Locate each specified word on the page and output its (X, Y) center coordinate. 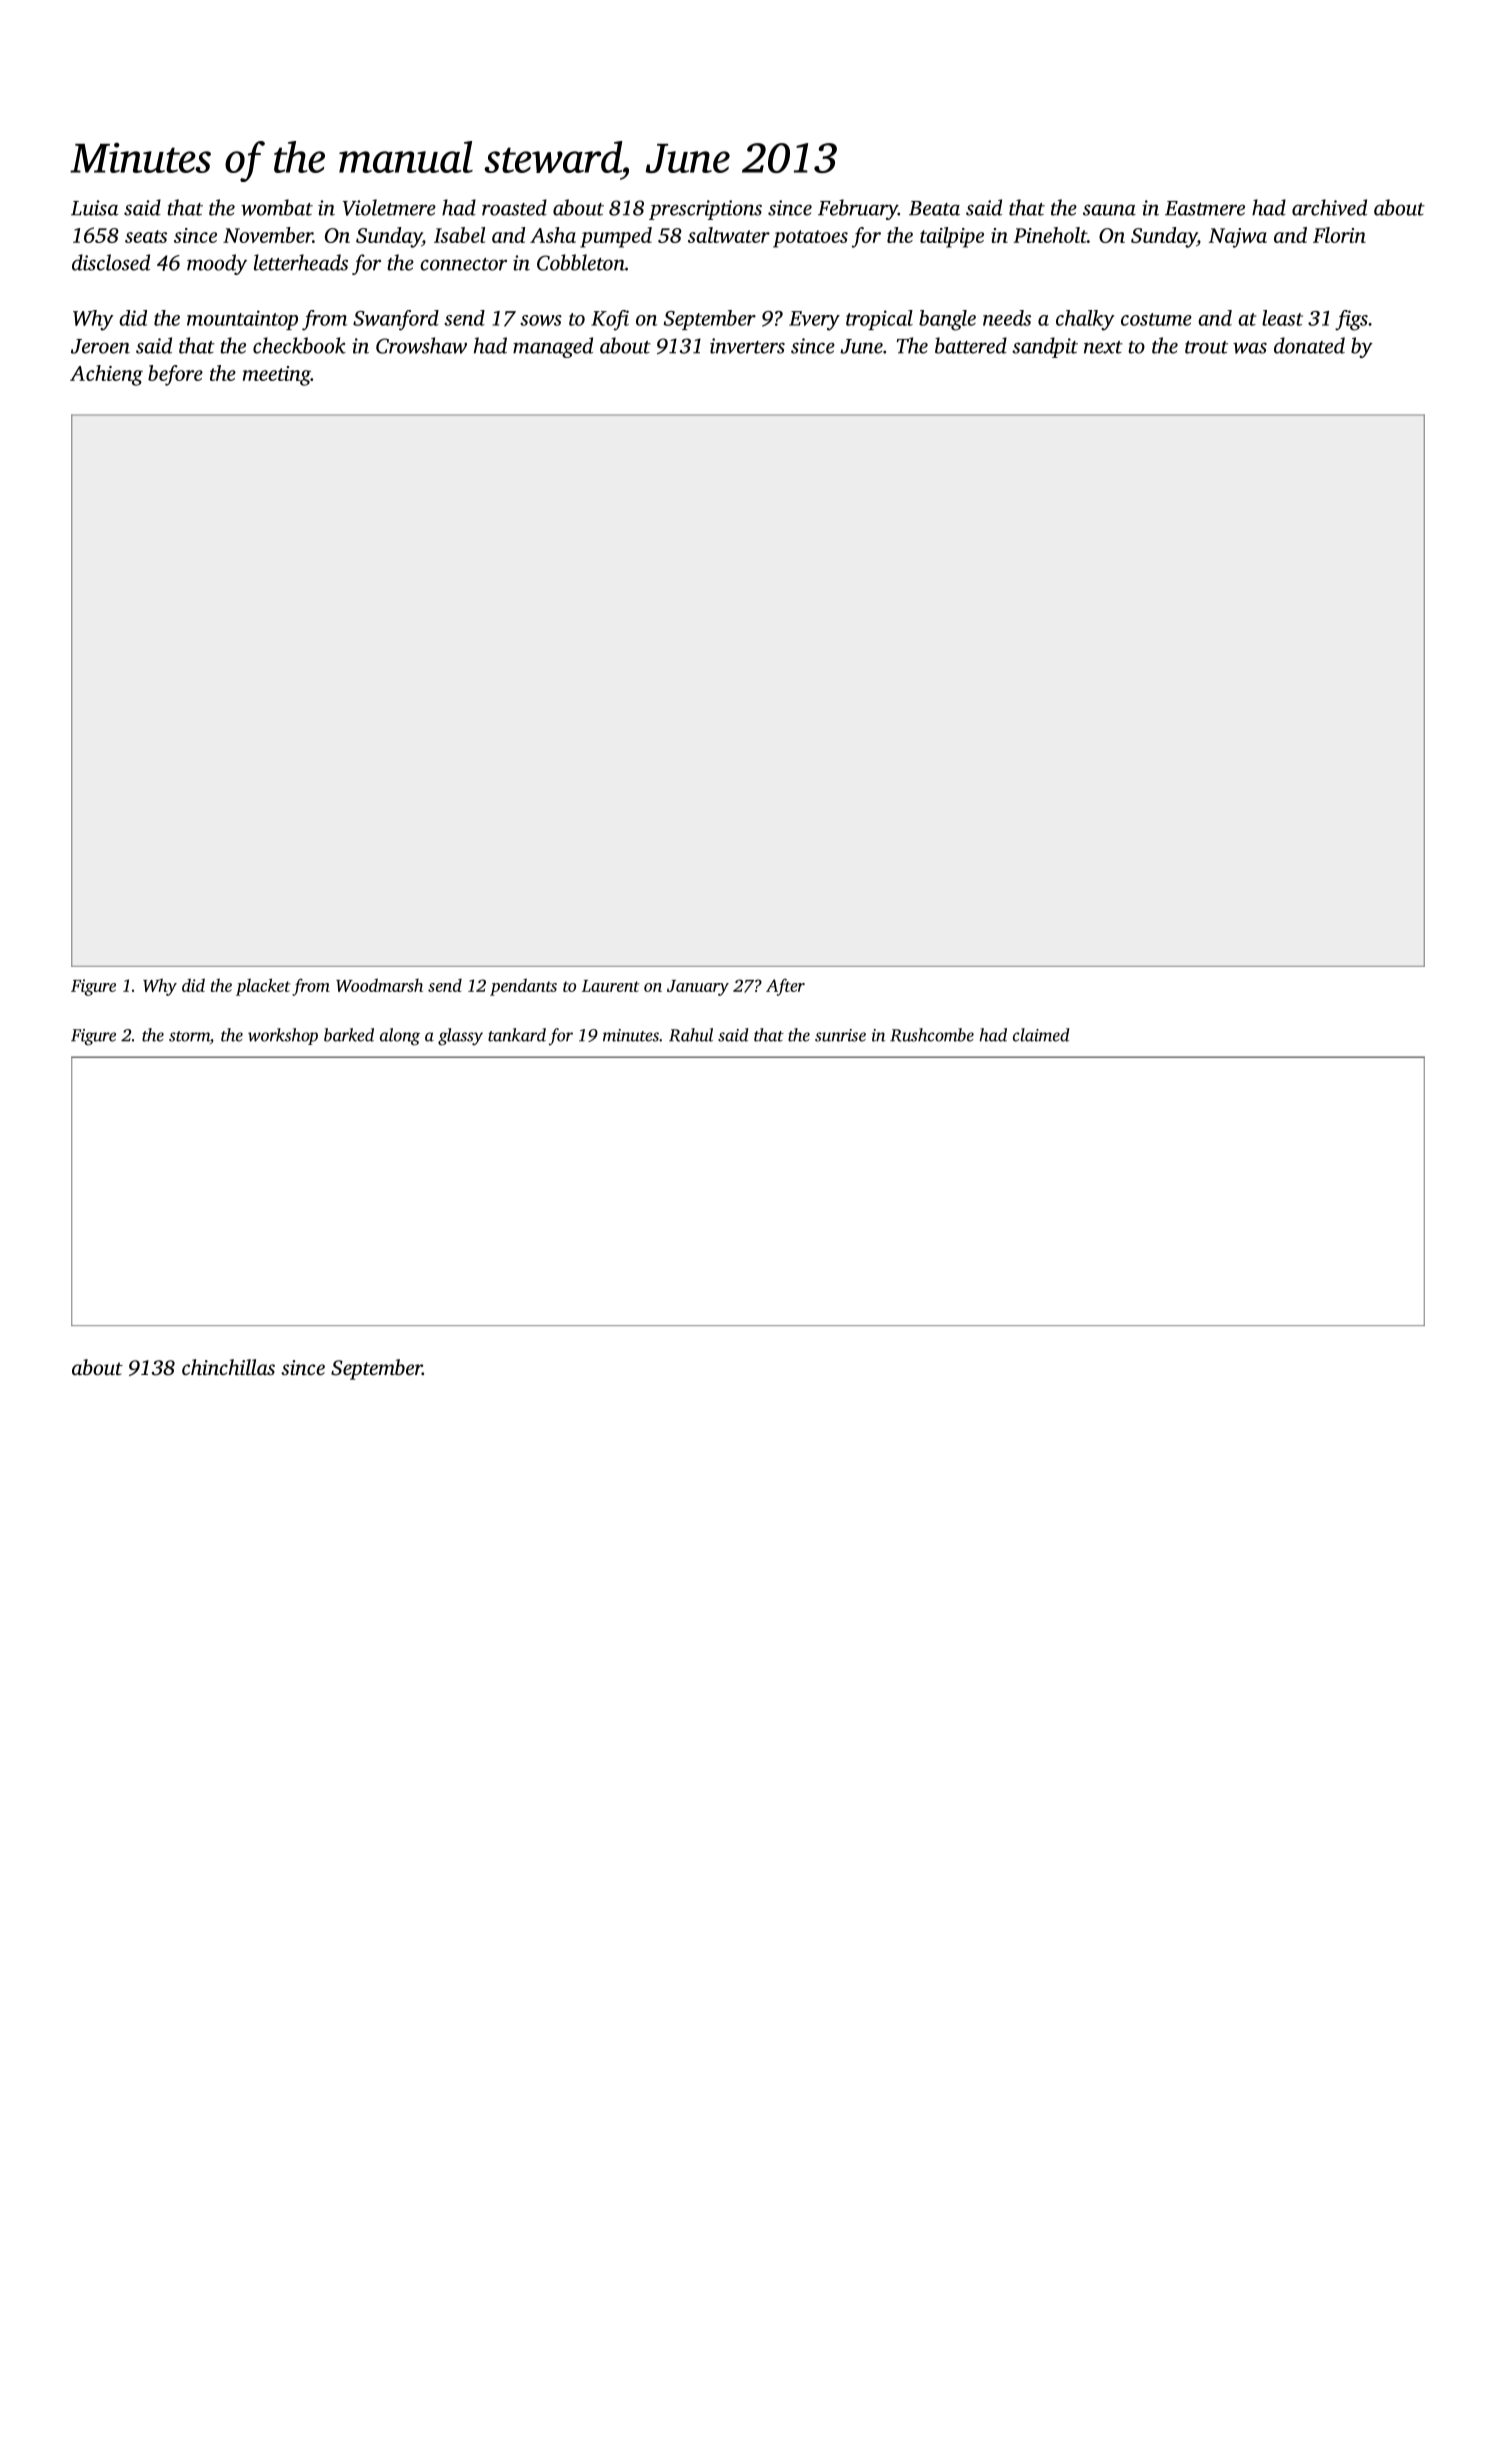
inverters (747, 346)
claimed (1041, 1035)
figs (1351, 320)
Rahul (691, 1035)
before (175, 375)
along (400, 1037)
